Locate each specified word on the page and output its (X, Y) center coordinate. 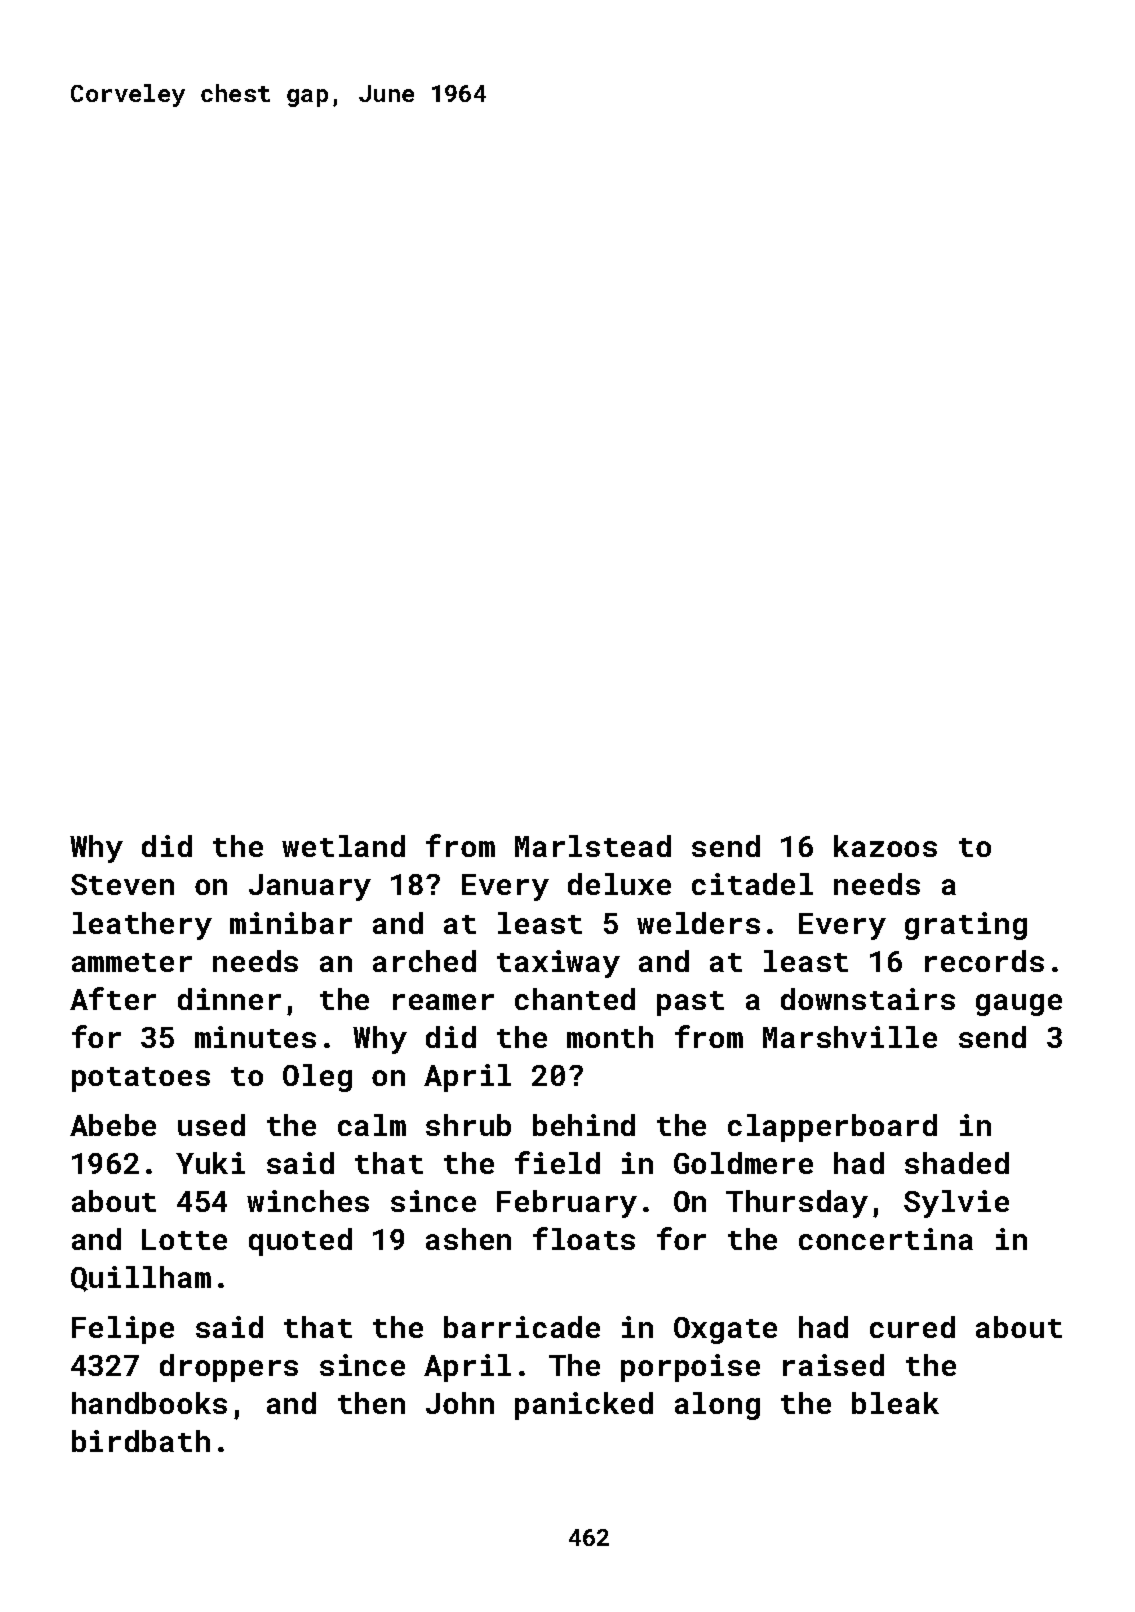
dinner (229, 999)
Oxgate (725, 1330)
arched (424, 961)
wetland (343, 846)
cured (912, 1327)
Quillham (141, 1279)
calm (372, 1125)
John (460, 1403)
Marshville (850, 1037)
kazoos (885, 846)
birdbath (141, 1441)
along (717, 1406)
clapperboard (832, 1128)
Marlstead (593, 846)
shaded (957, 1163)
